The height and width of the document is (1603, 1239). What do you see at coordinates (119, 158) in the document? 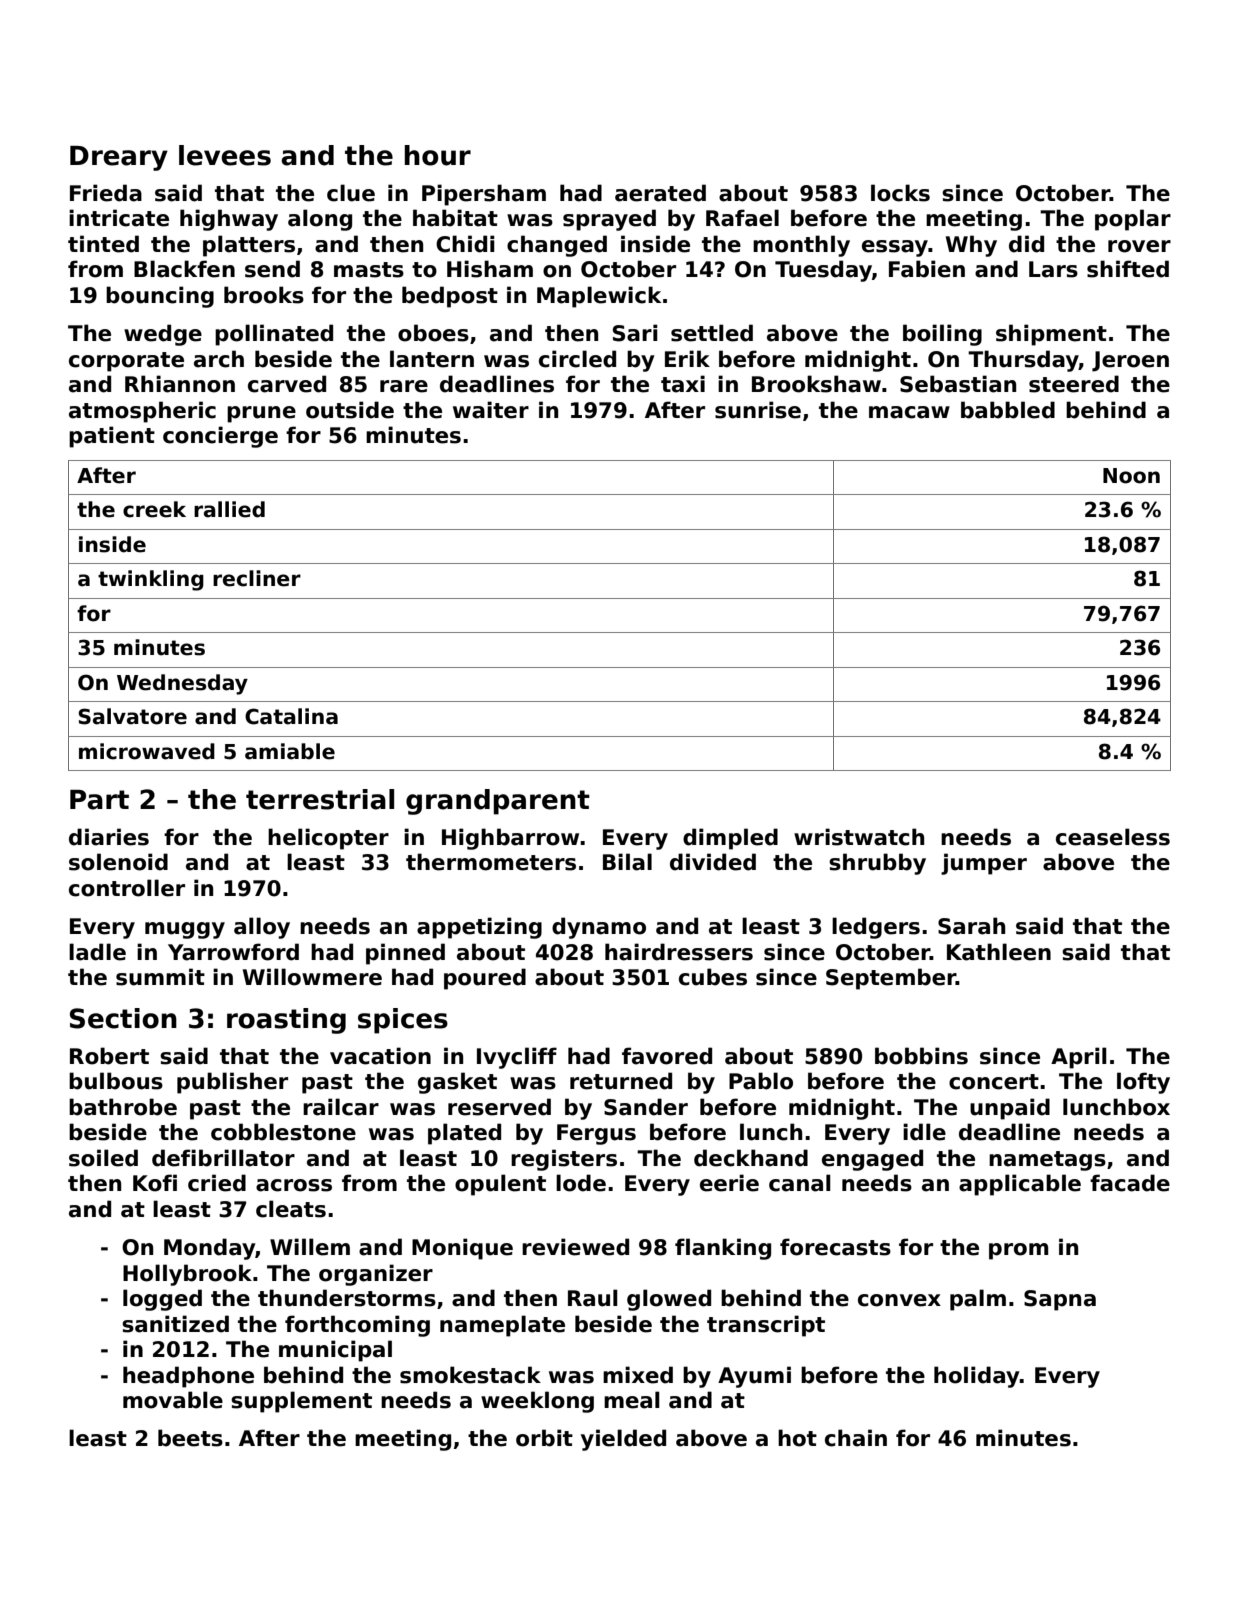
I see `Dreary` at bounding box center [119, 158].
